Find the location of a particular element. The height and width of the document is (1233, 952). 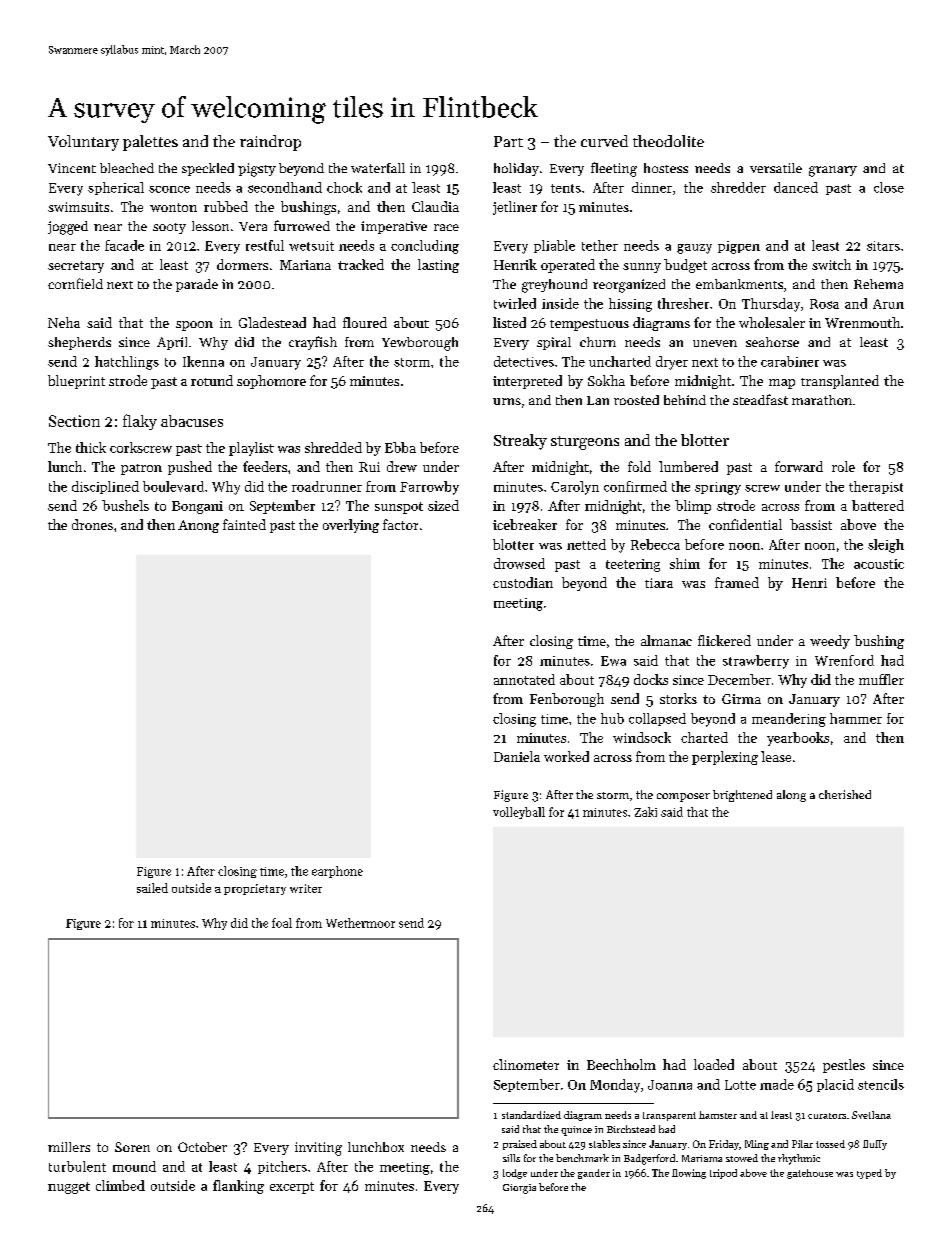

Anong is located at coordinates (198, 526).
